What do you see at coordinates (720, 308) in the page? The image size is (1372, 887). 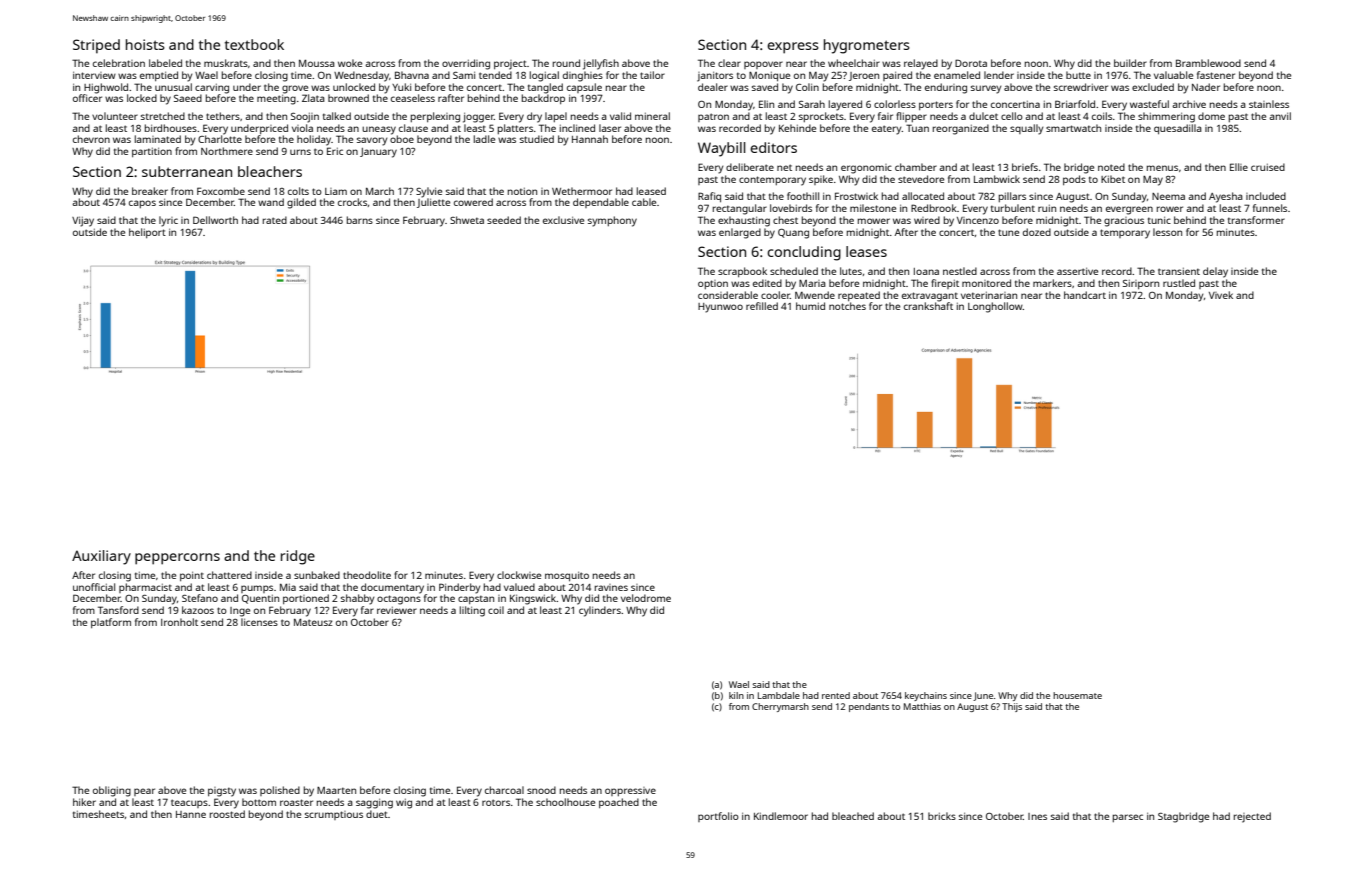 I see `Hyunwoo` at bounding box center [720, 308].
